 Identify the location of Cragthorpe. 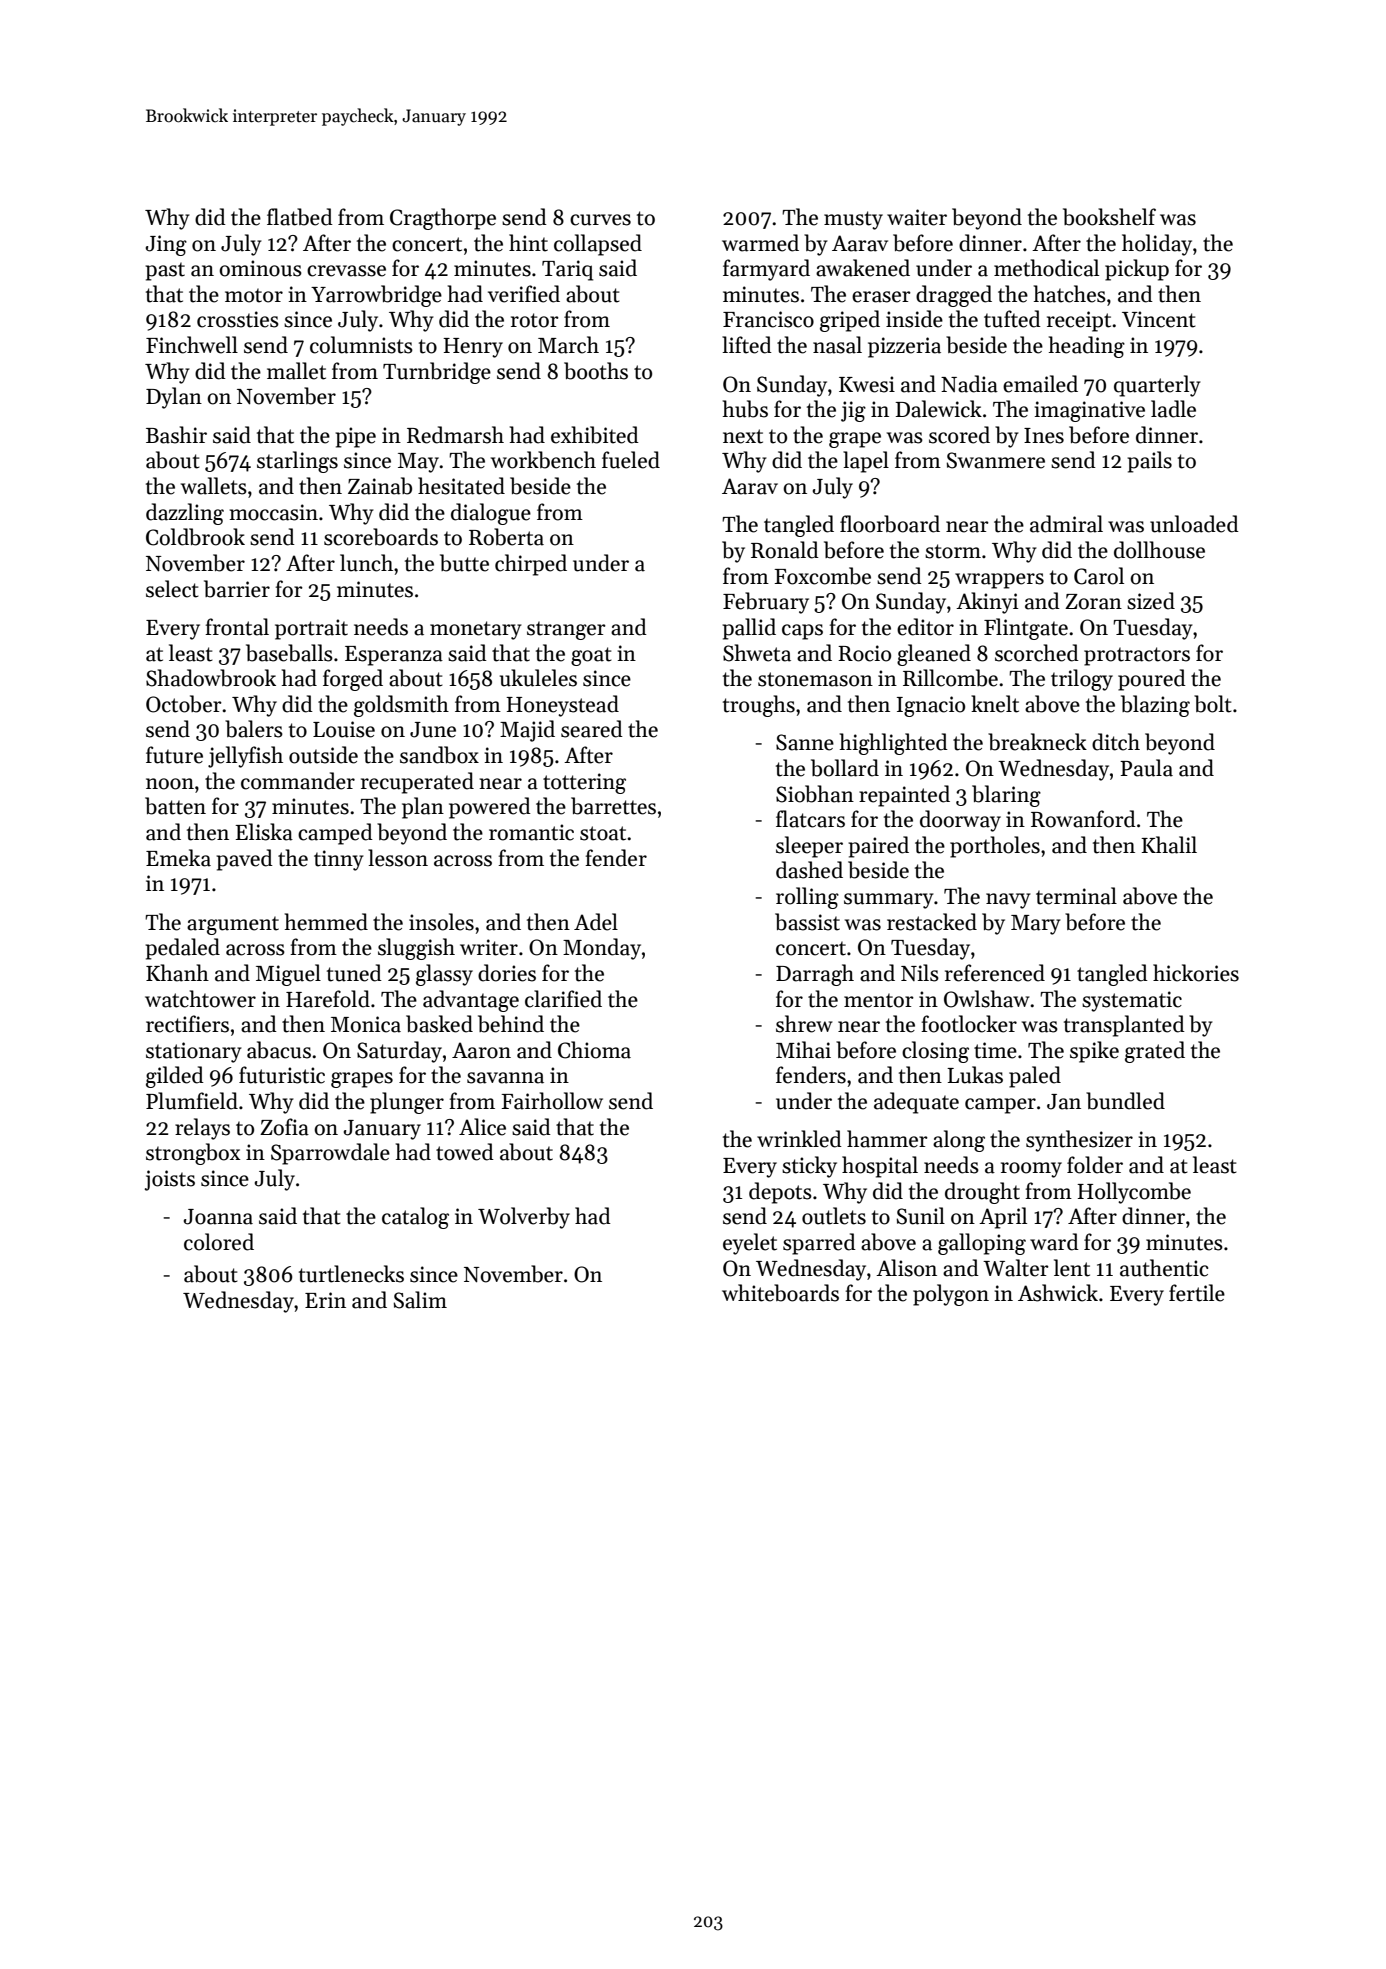
(443, 219).
